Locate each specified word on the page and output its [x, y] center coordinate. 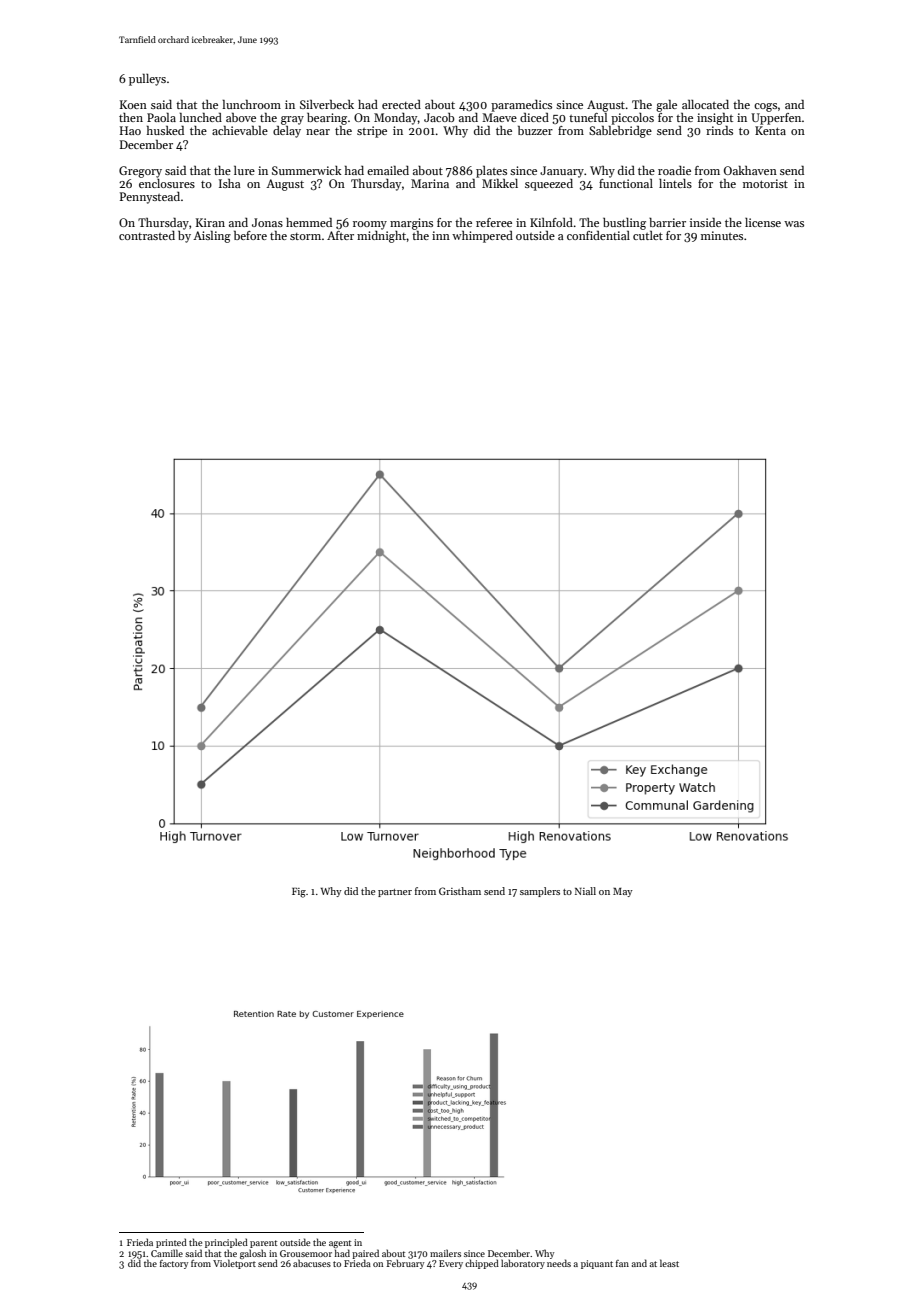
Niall [585, 891]
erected [401, 104]
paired [365, 1254]
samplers [540, 892]
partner [395, 893]
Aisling [212, 237]
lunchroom [252, 104]
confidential [598, 235]
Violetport [234, 1264]
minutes [722, 235]
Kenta [770, 130]
